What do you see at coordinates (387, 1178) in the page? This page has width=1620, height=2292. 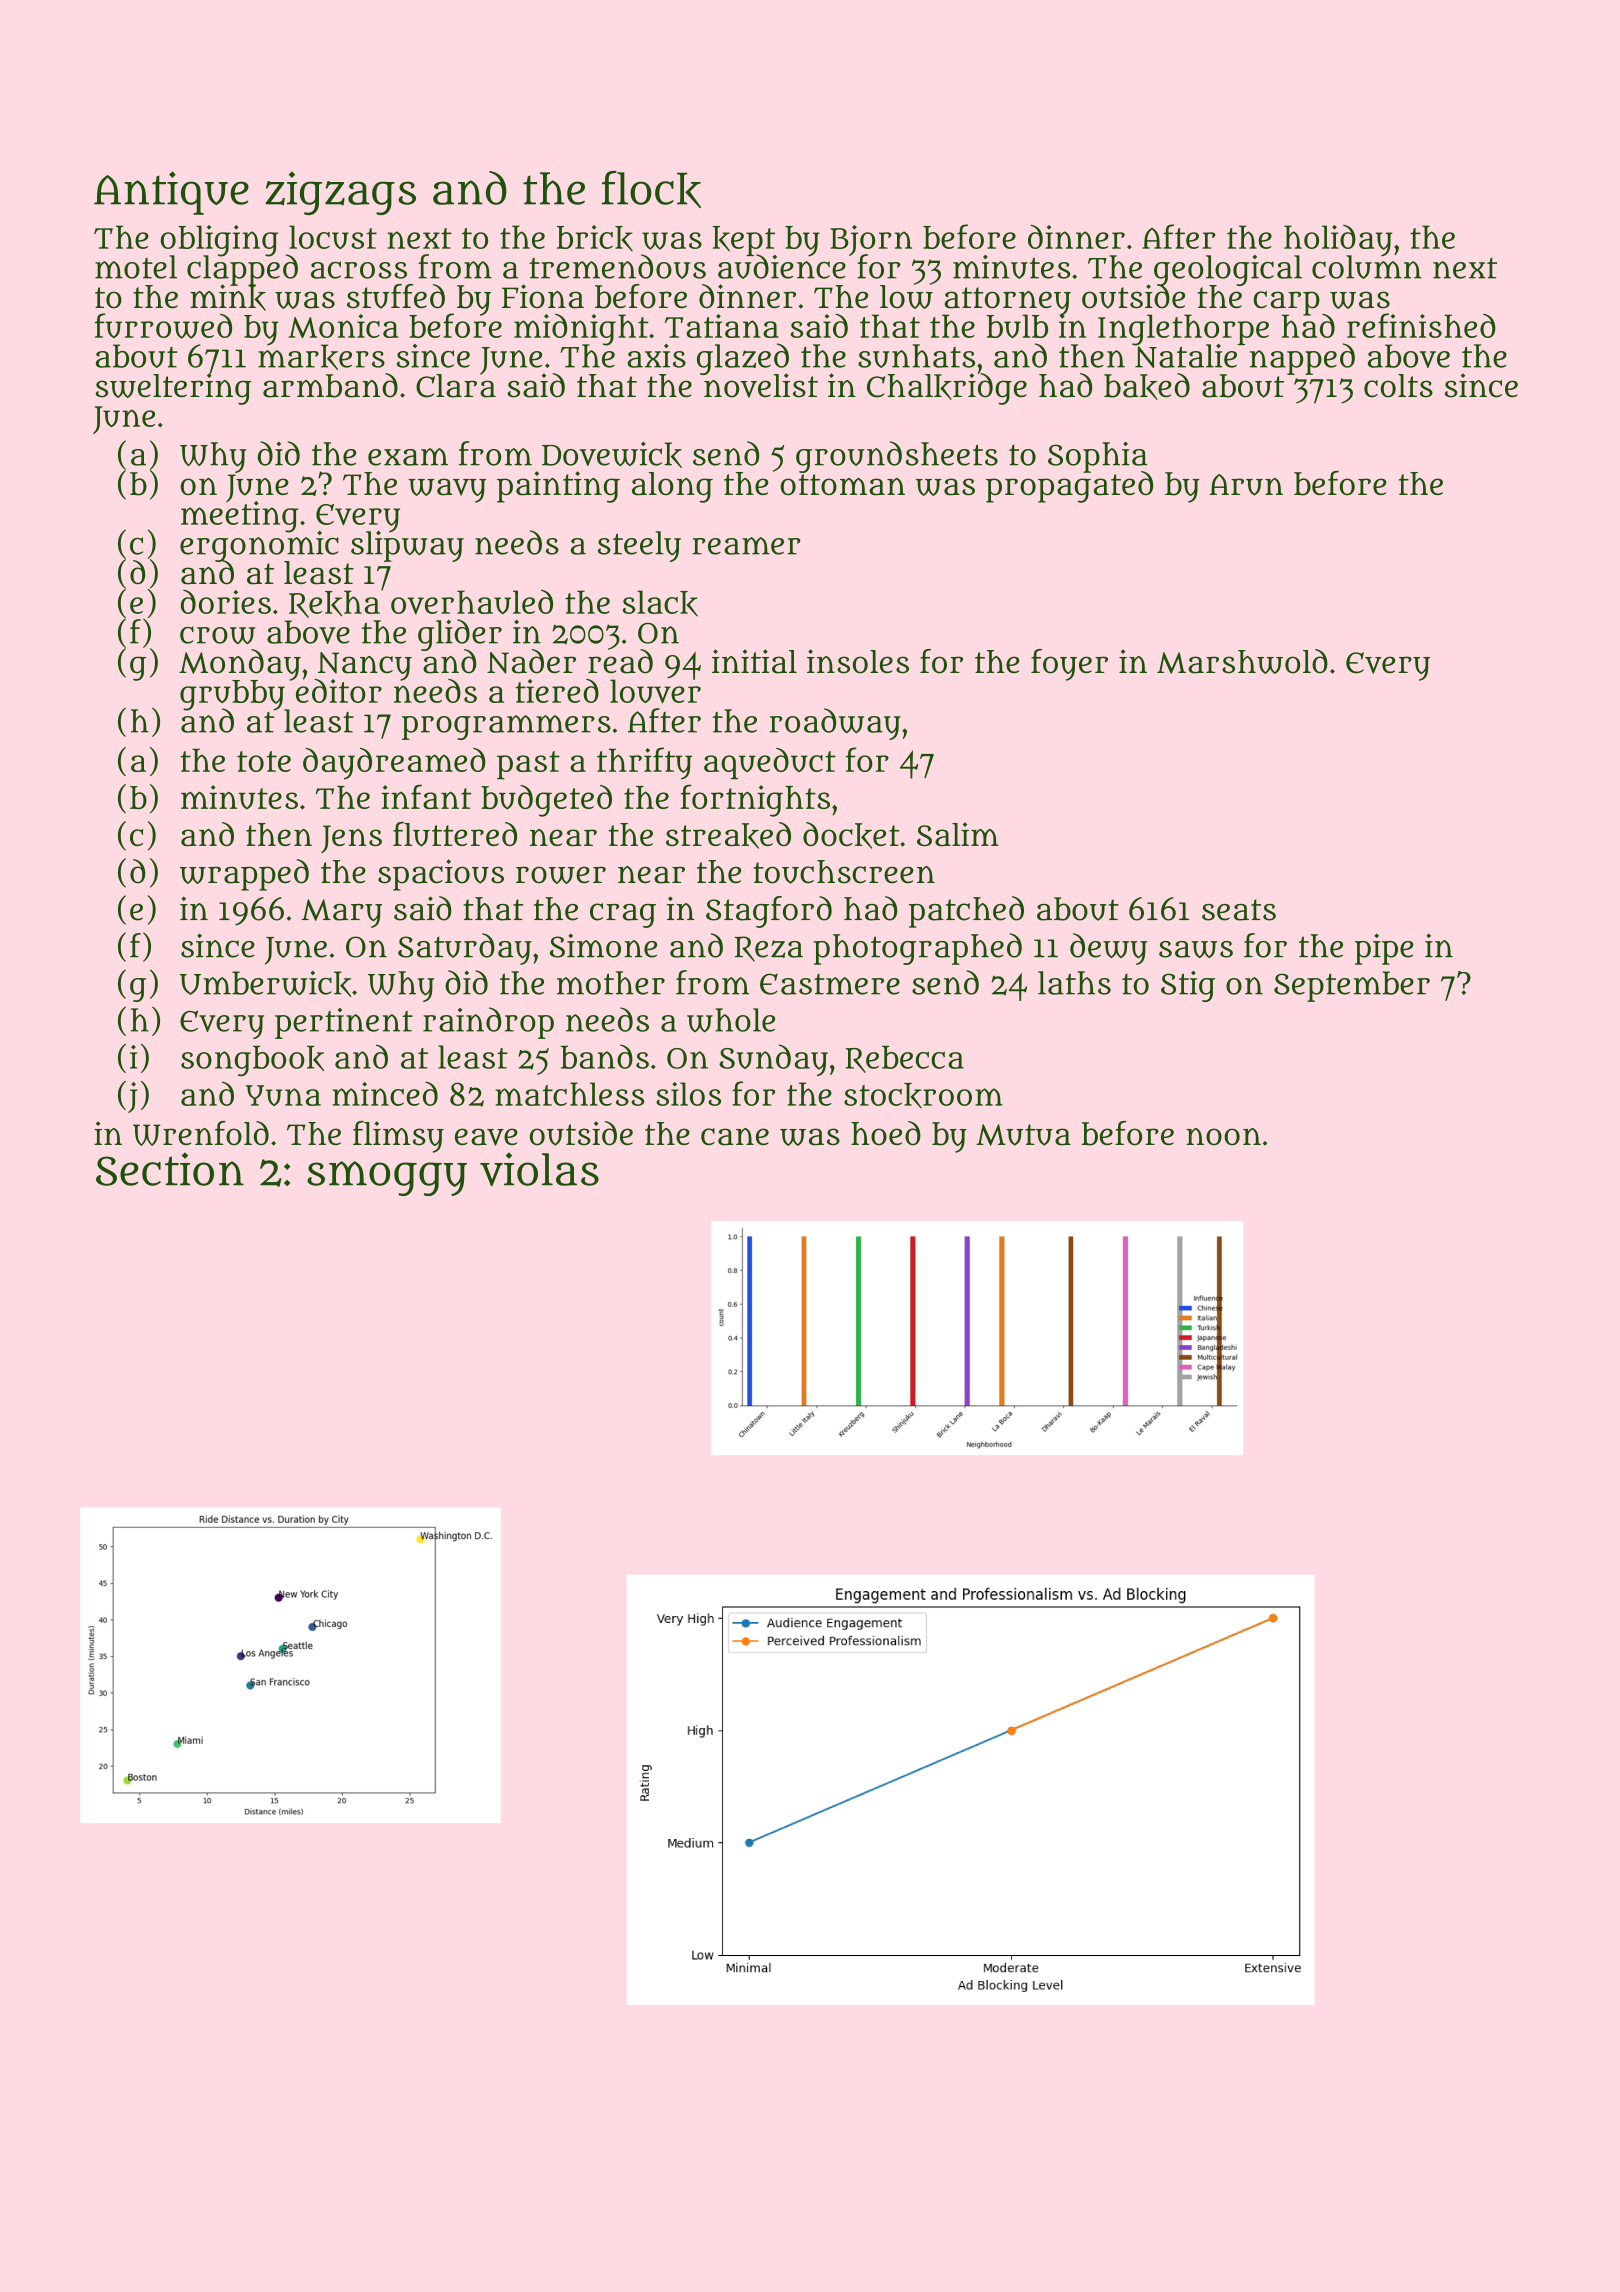 I see `smoggy` at bounding box center [387, 1178].
